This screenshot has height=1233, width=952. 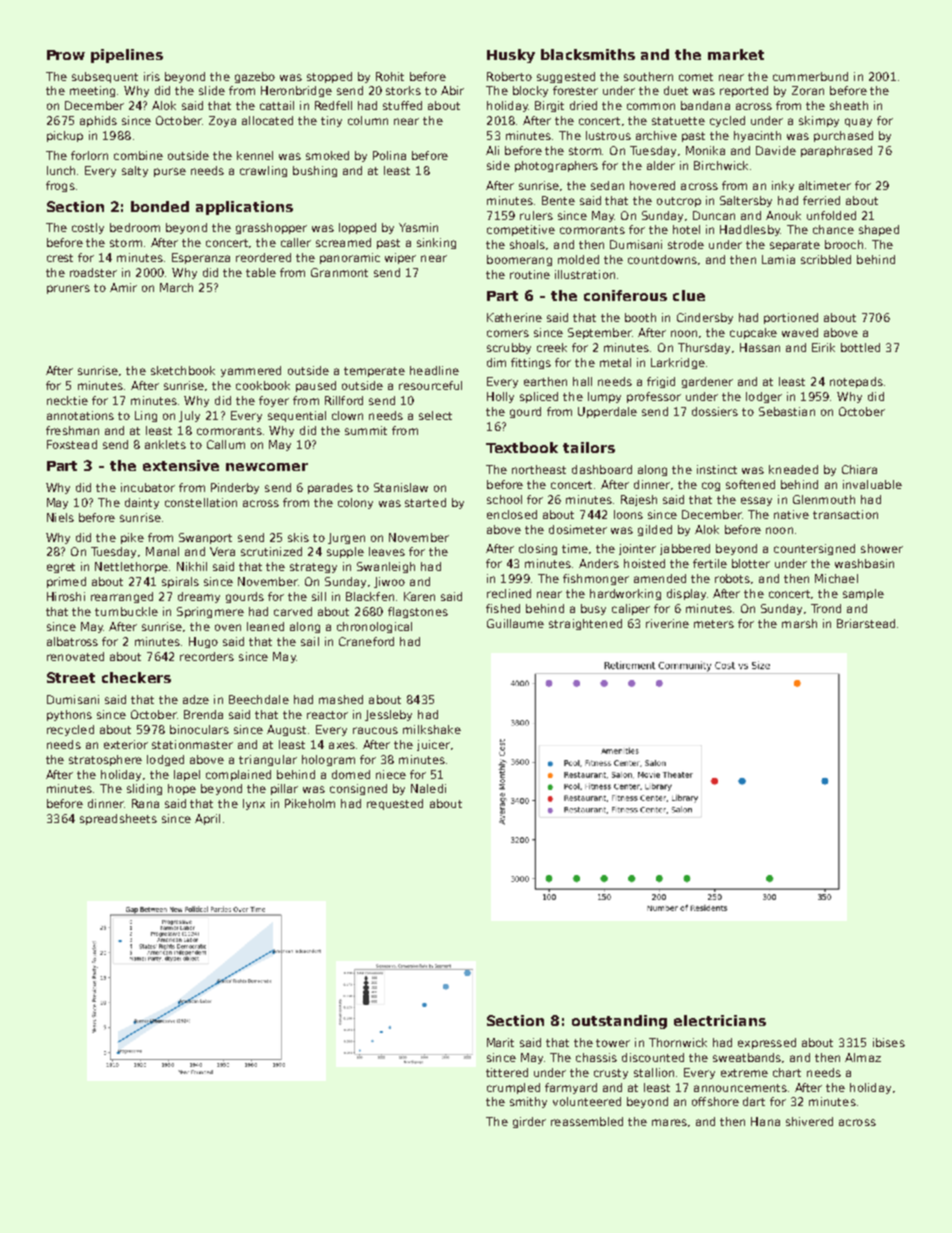 What do you see at coordinates (889, 1042) in the screenshot?
I see `ibises` at bounding box center [889, 1042].
